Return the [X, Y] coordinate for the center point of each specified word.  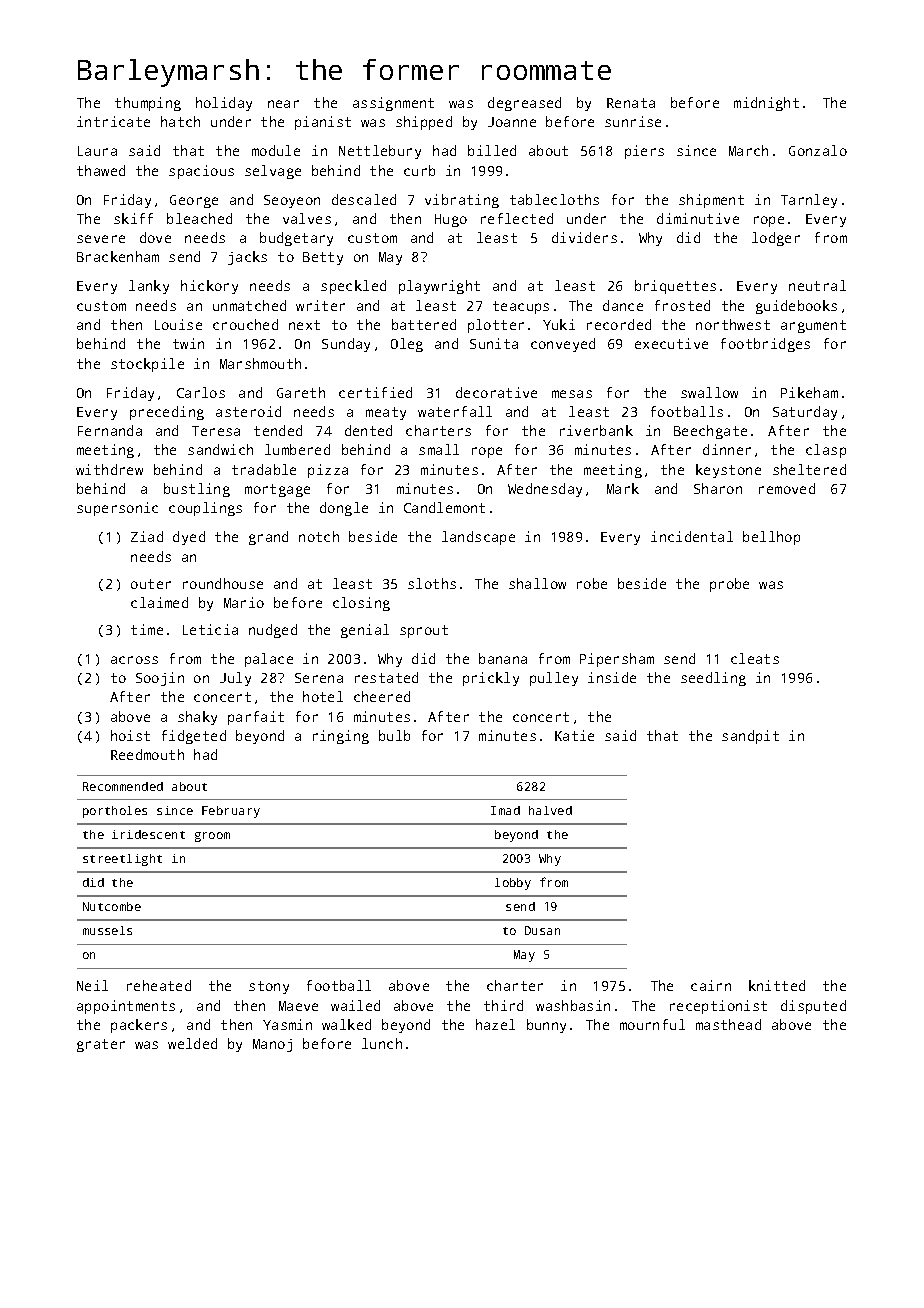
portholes [115, 812]
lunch [382, 1043]
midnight [766, 104]
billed [492, 150]
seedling [713, 679]
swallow [709, 392]
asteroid [248, 411]
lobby [513, 884]
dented [368, 430]
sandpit [750, 737]
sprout [424, 631]
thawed [101, 170]
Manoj [272, 1045]
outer [151, 584]
